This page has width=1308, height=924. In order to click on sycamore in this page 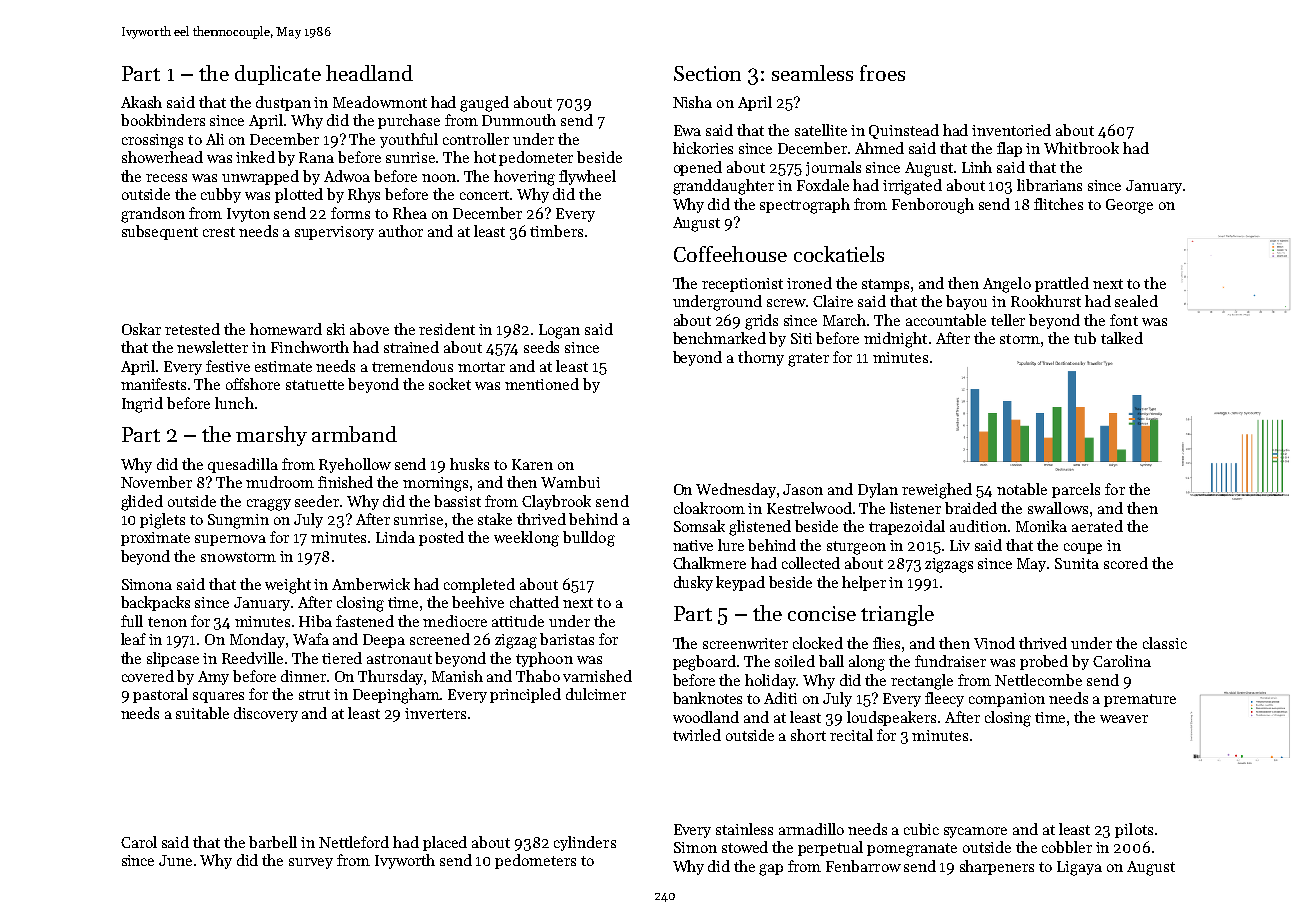, I will do `click(975, 832)`.
